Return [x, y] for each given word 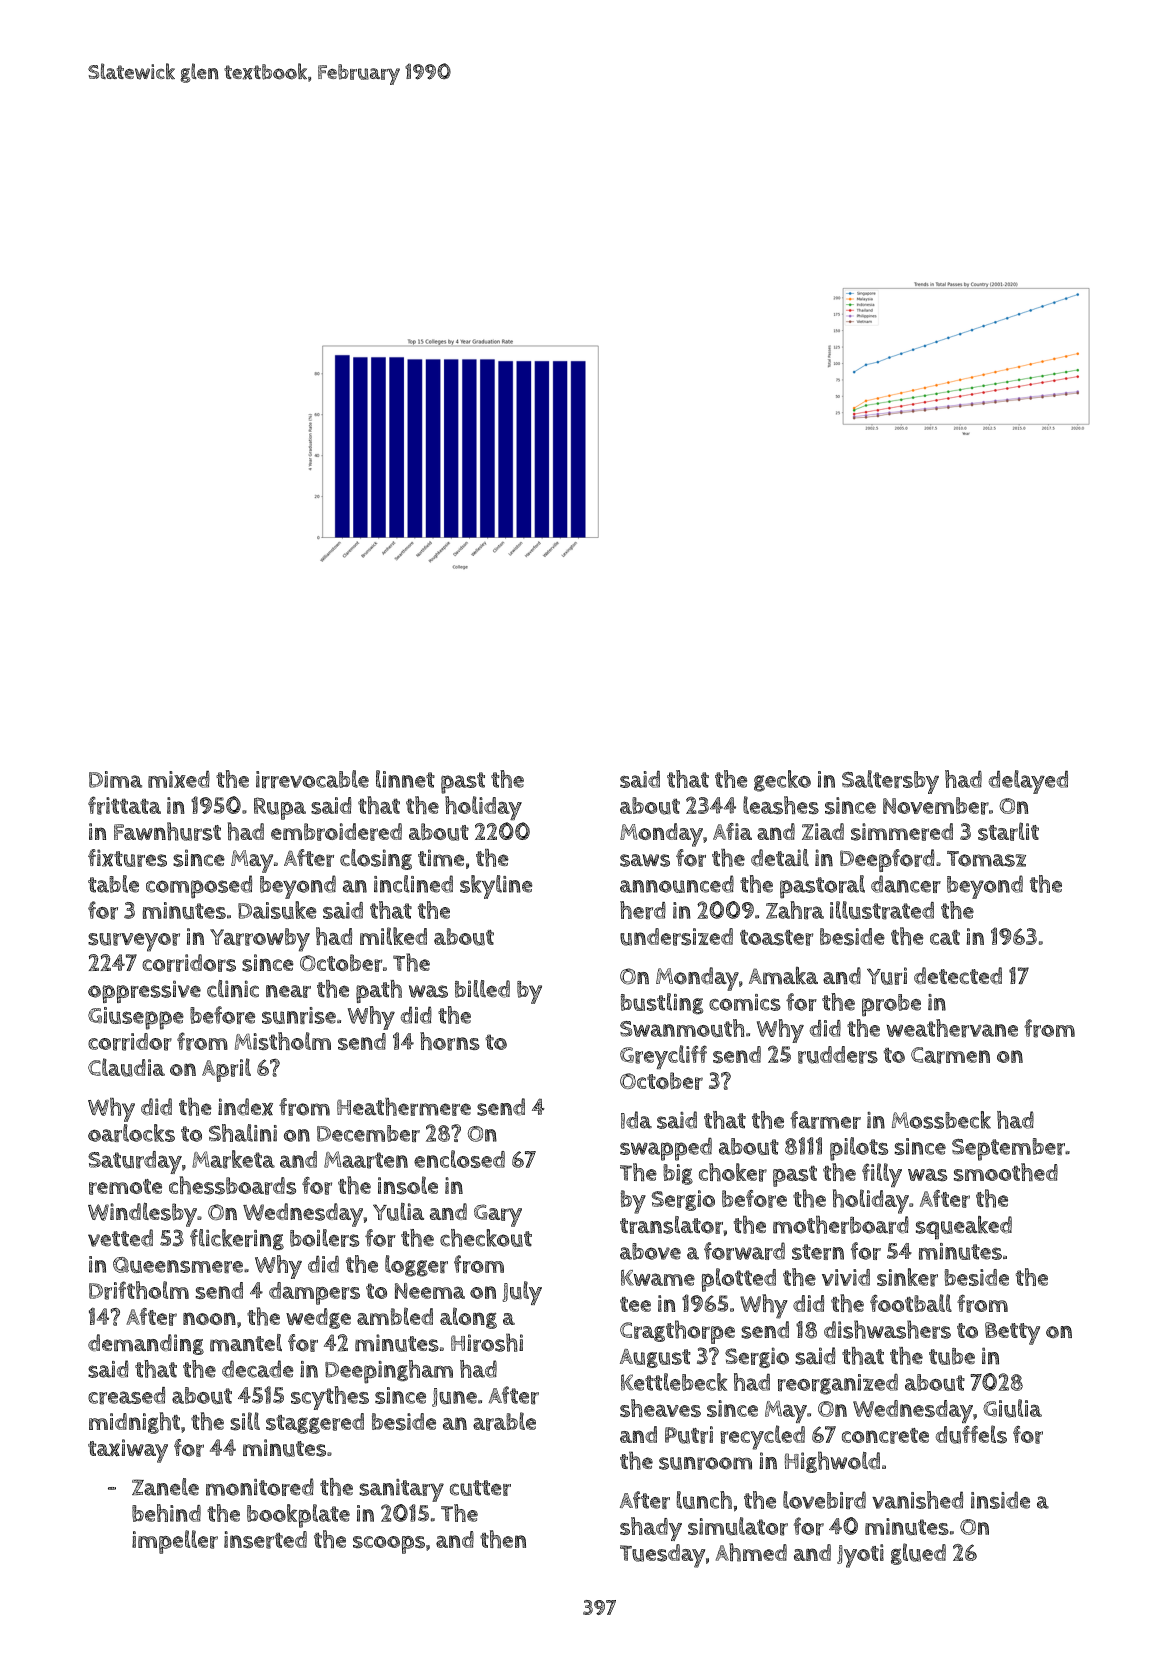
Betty [1012, 1333]
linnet [405, 779]
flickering [237, 1239]
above [650, 1251]
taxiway [128, 1451]
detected [958, 975]
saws [645, 860]
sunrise [299, 1015]
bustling [662, 1004]
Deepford [887, 860]
